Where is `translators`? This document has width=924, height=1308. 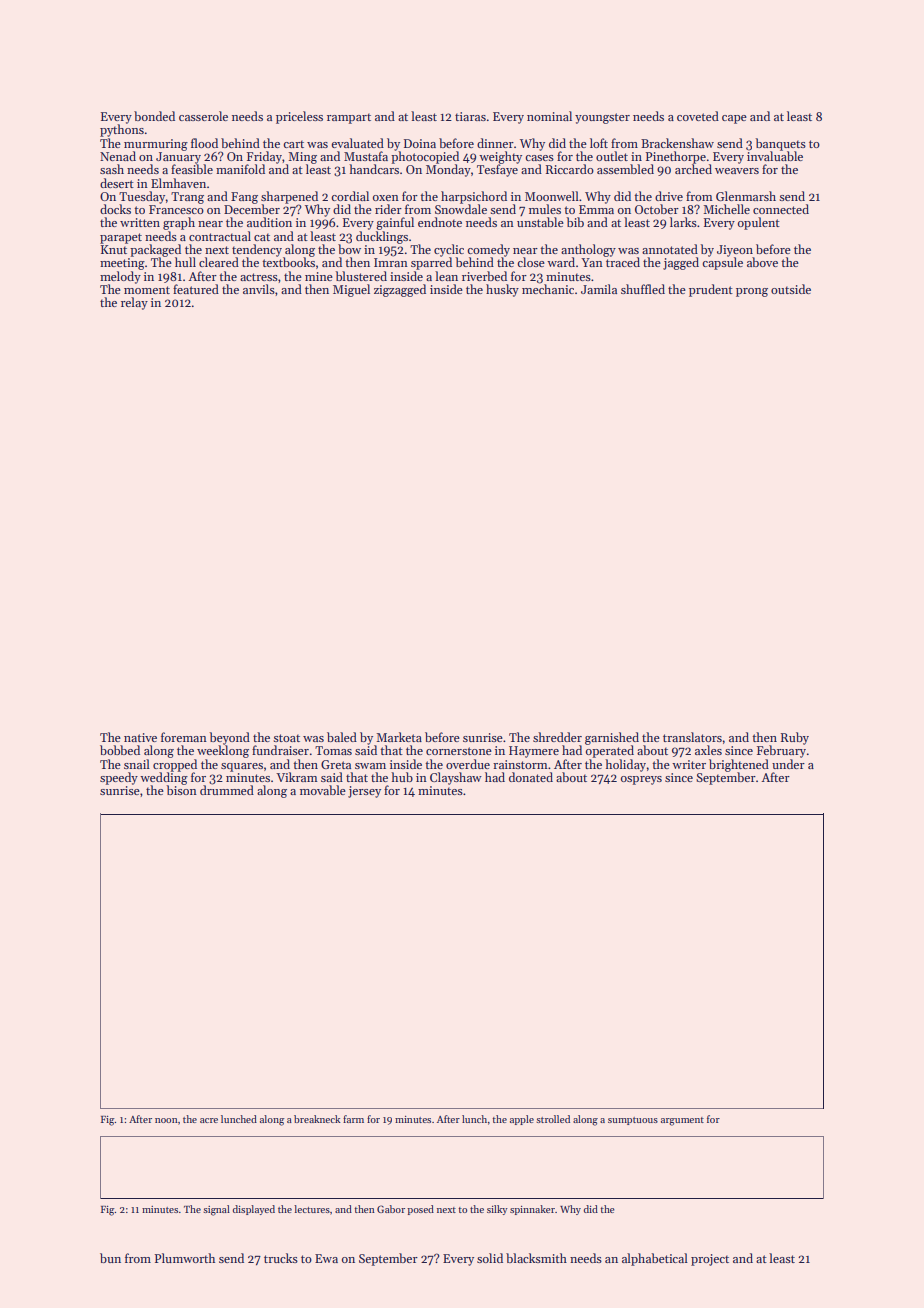
translators is located at coordinates (692, 737).
